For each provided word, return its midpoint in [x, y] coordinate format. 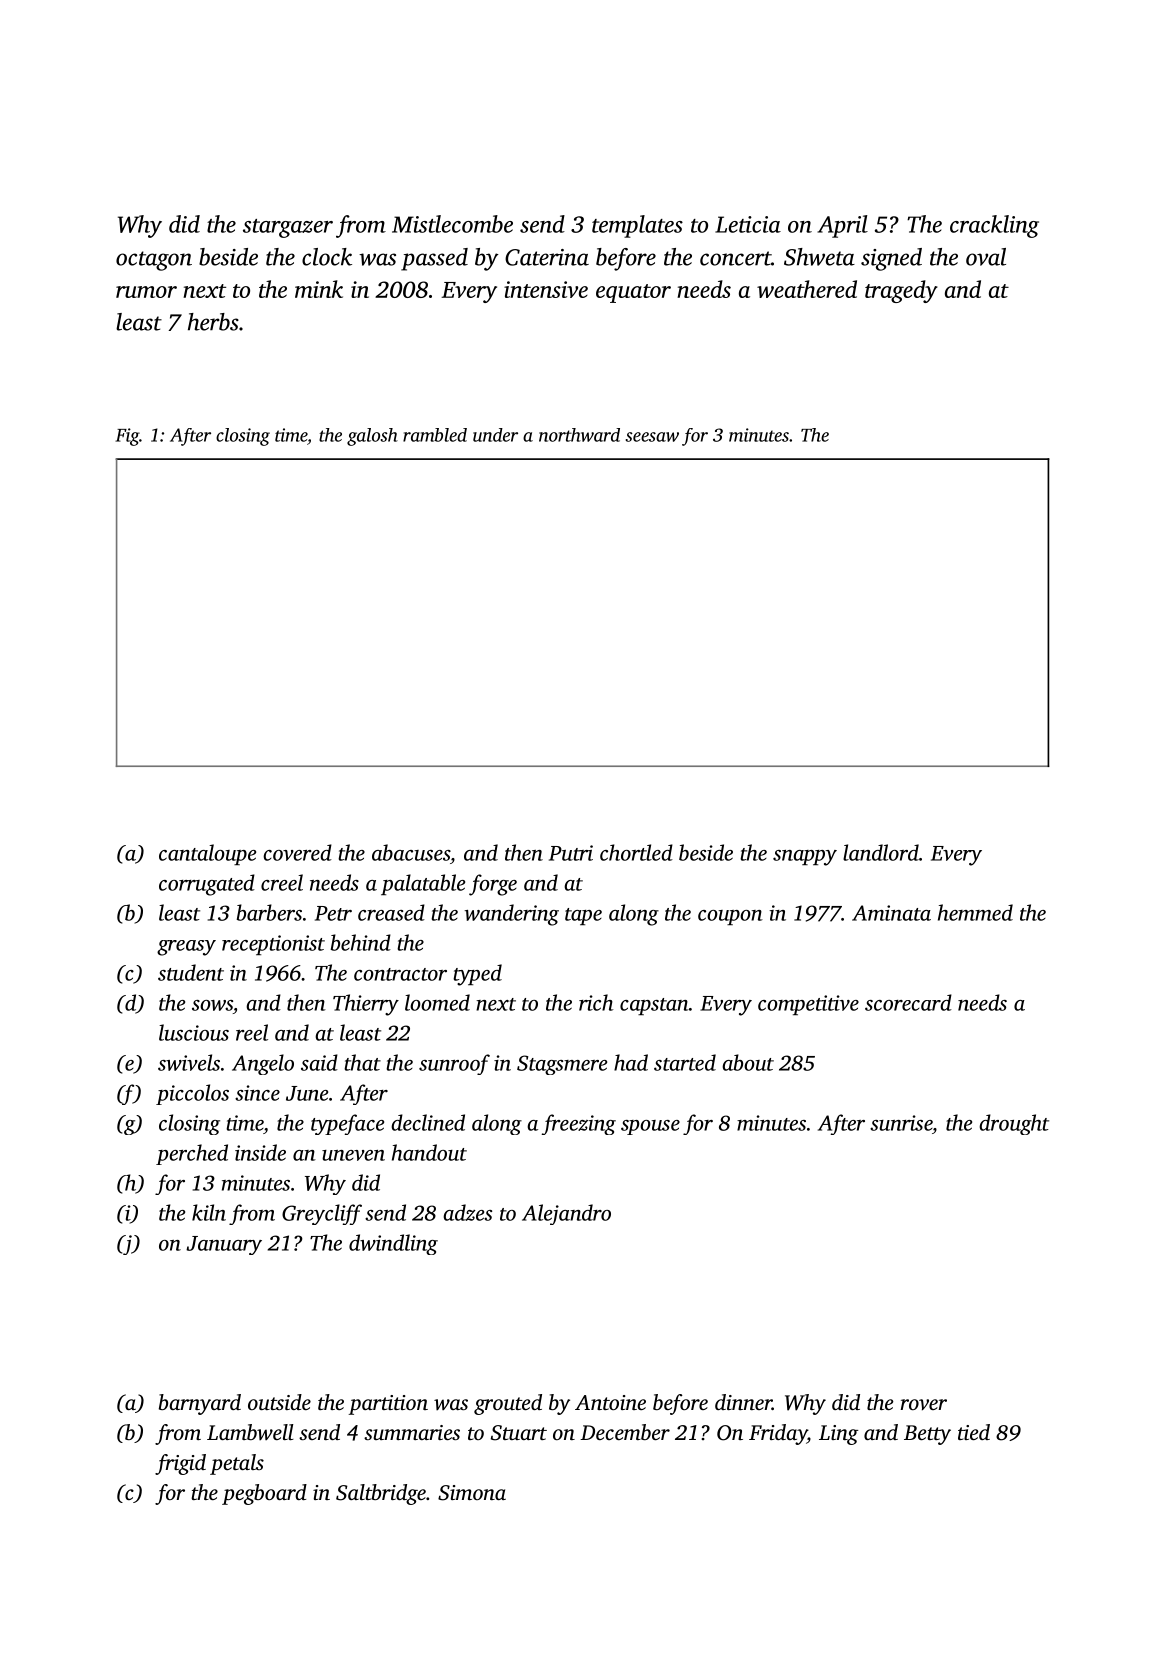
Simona [472, 1493]
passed [434, 259]
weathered [807, 289]
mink [319, 289]
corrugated [207, 885]
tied [974, 1432]
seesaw [652, 437]
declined [428, 1122]
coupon [730, 917]
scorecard [908, 1002]
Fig [127, 437]
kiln [209, 1212]
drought [1014, 1124]
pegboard [264, 1494]
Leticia [748, 224]
